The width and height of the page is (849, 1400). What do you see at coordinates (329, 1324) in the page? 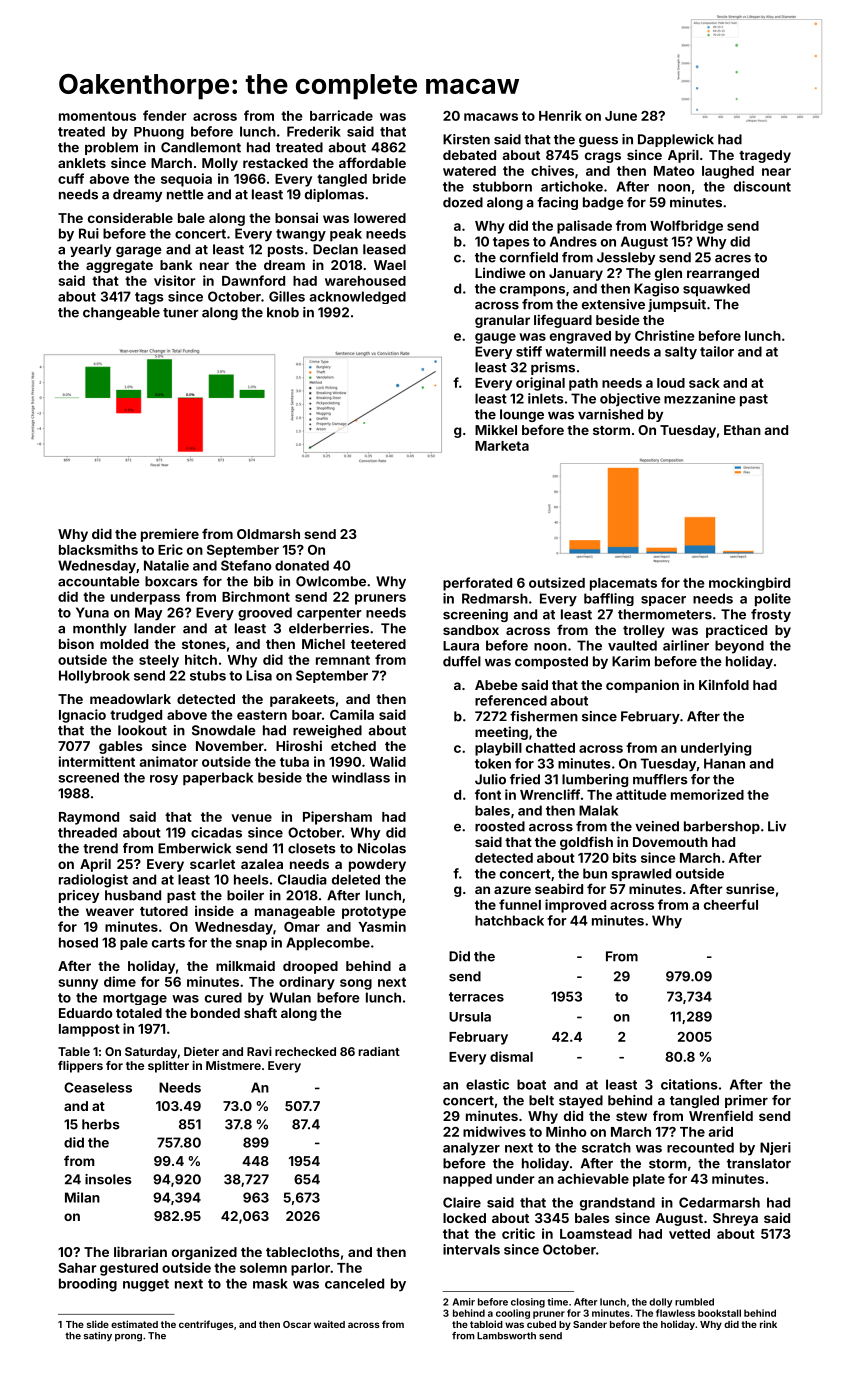
I see `waited` at bounding box center [329, 1324].
